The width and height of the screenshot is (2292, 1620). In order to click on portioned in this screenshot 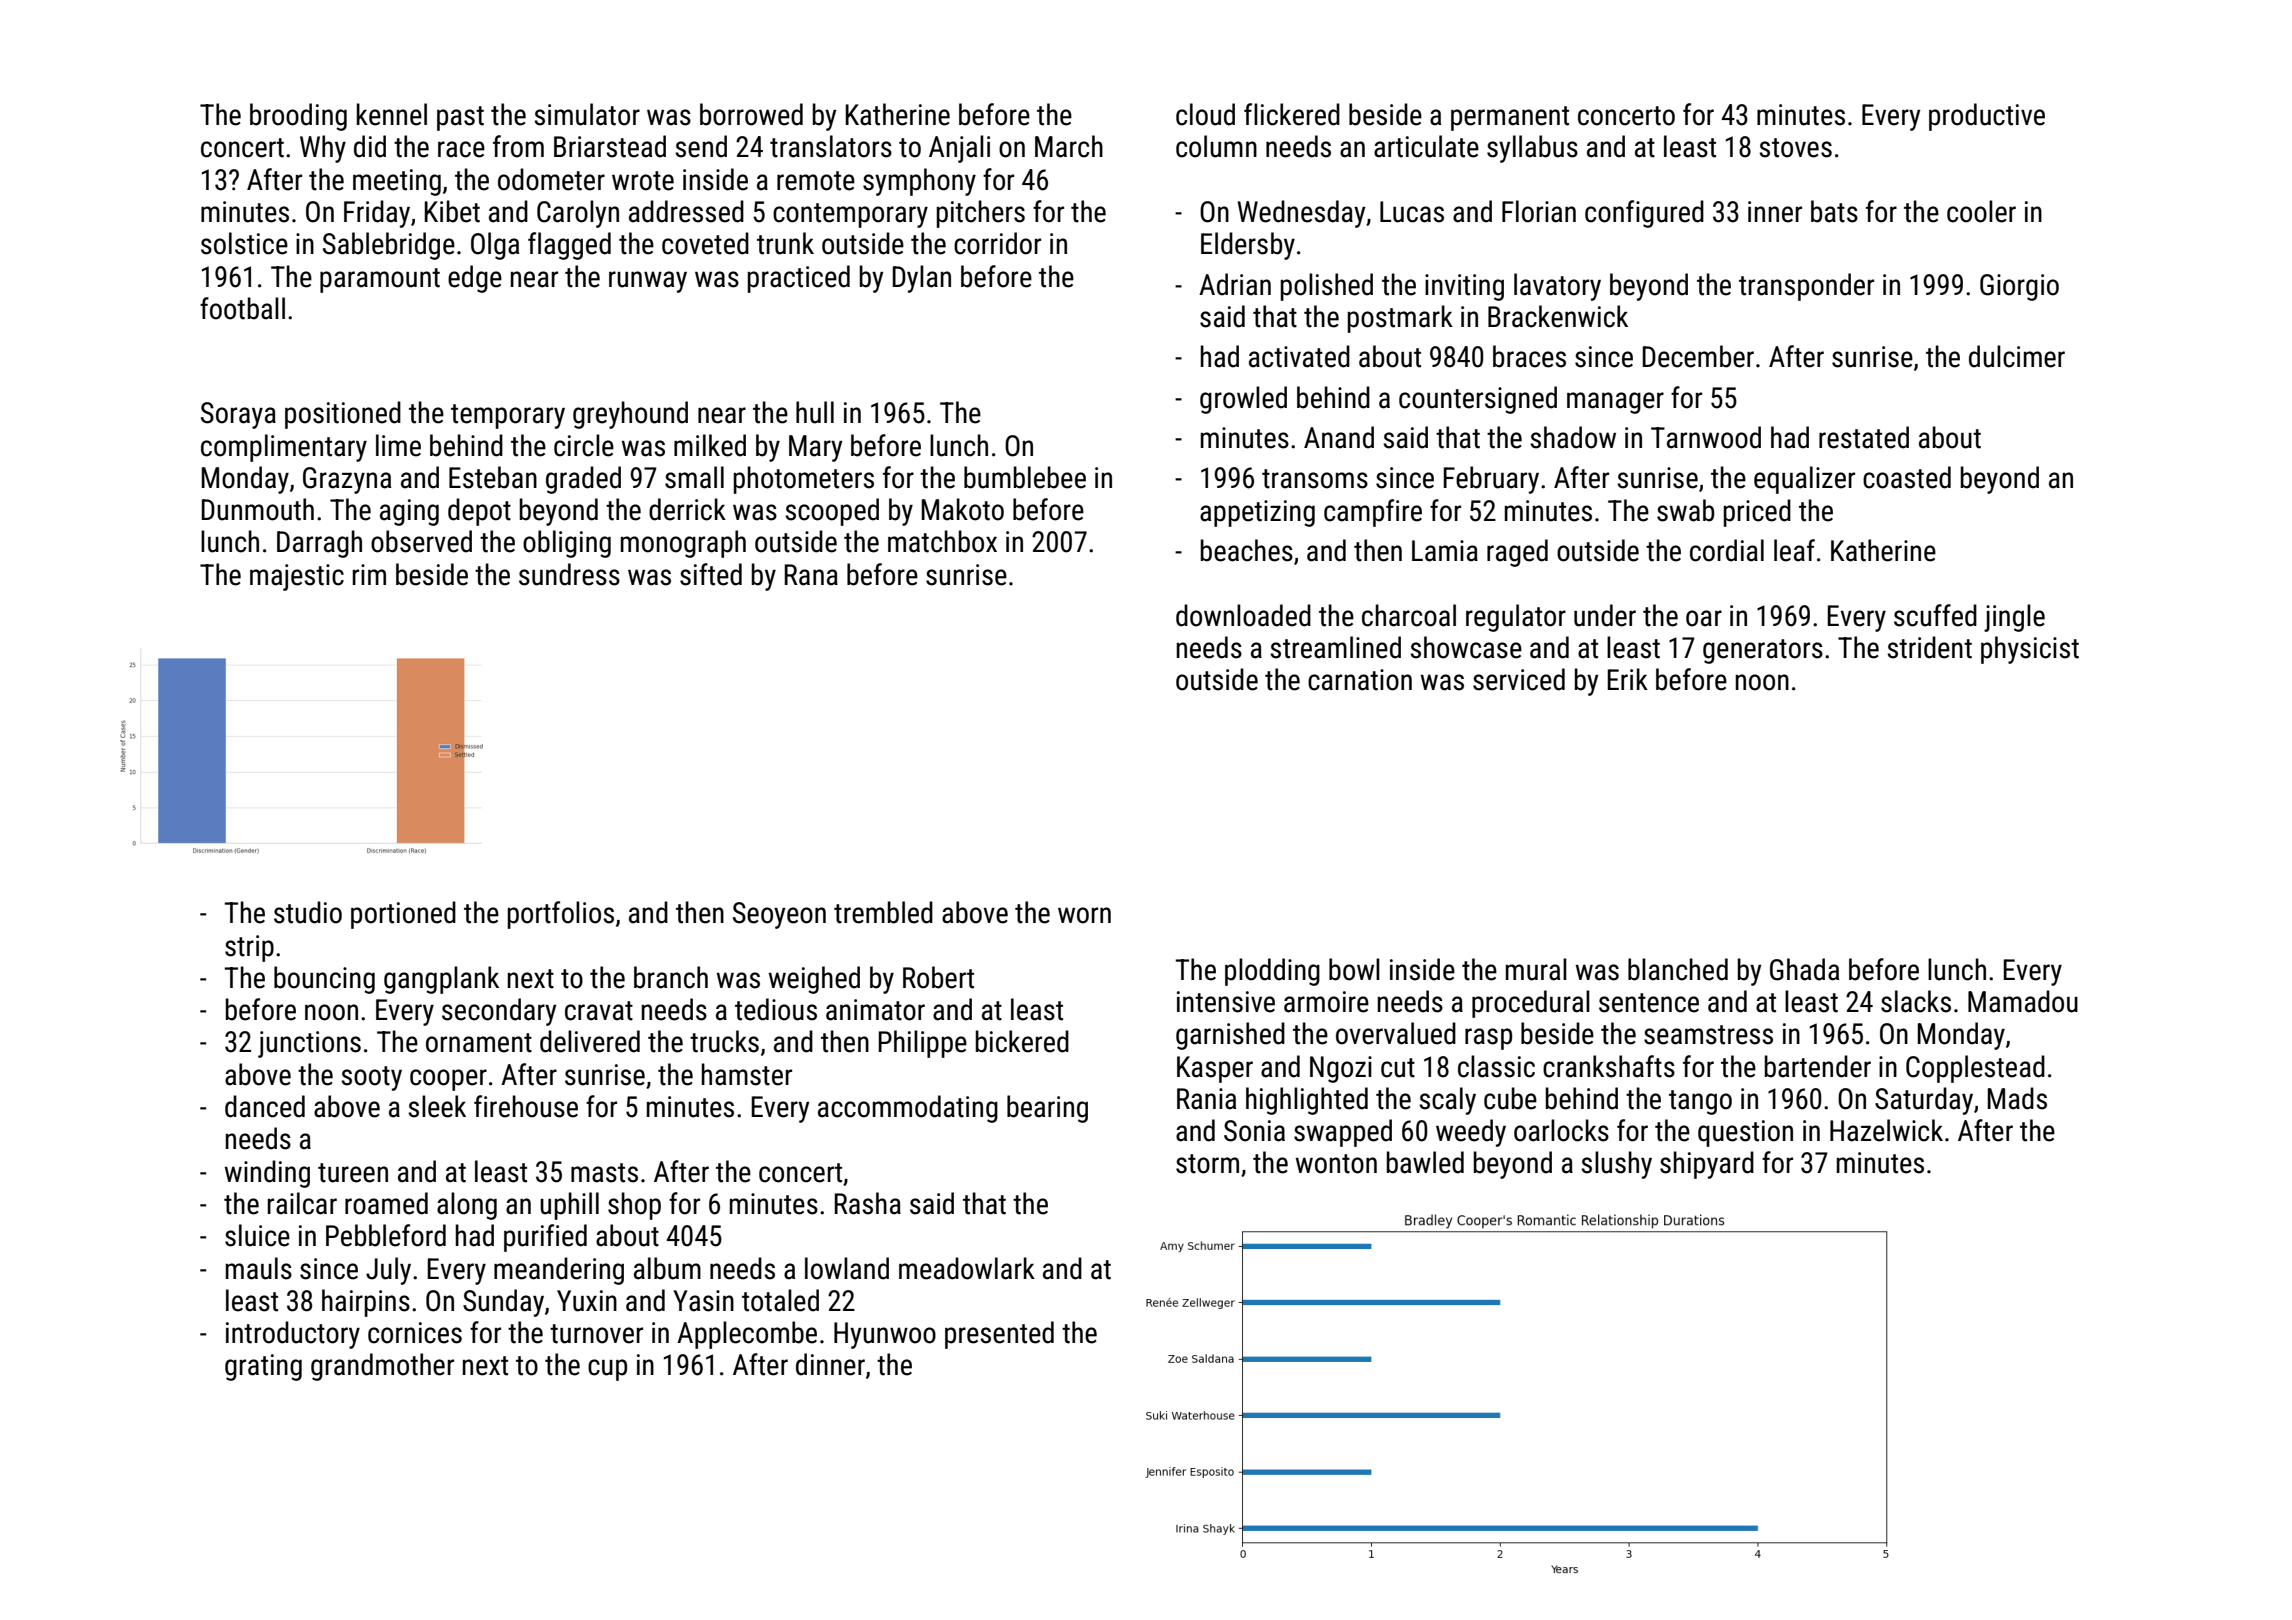, I will do `click(403, 915)`.
